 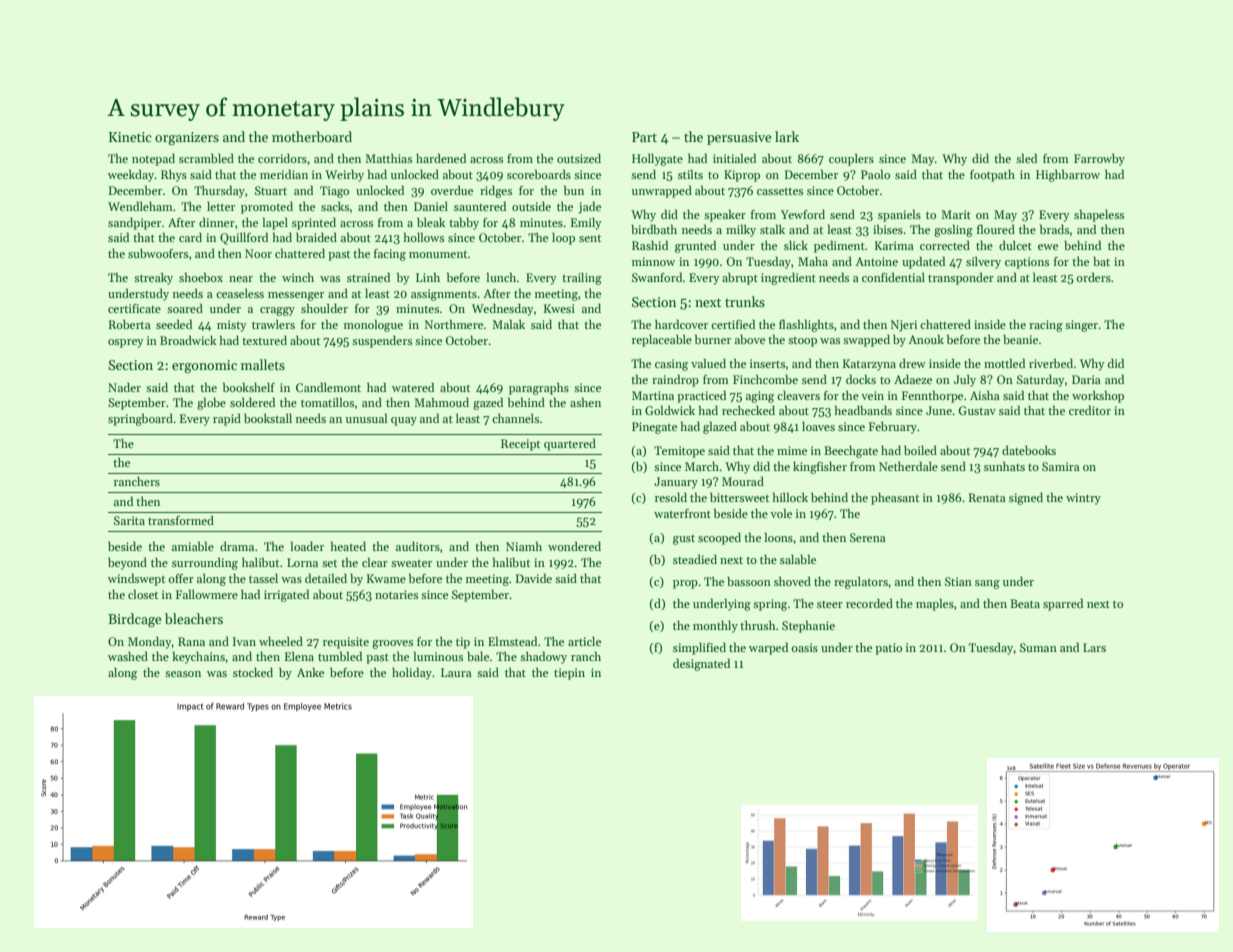 What do you see at coordinates (739, 138) in the document?
I see `persuasive` at bounding box center [739, 138].
